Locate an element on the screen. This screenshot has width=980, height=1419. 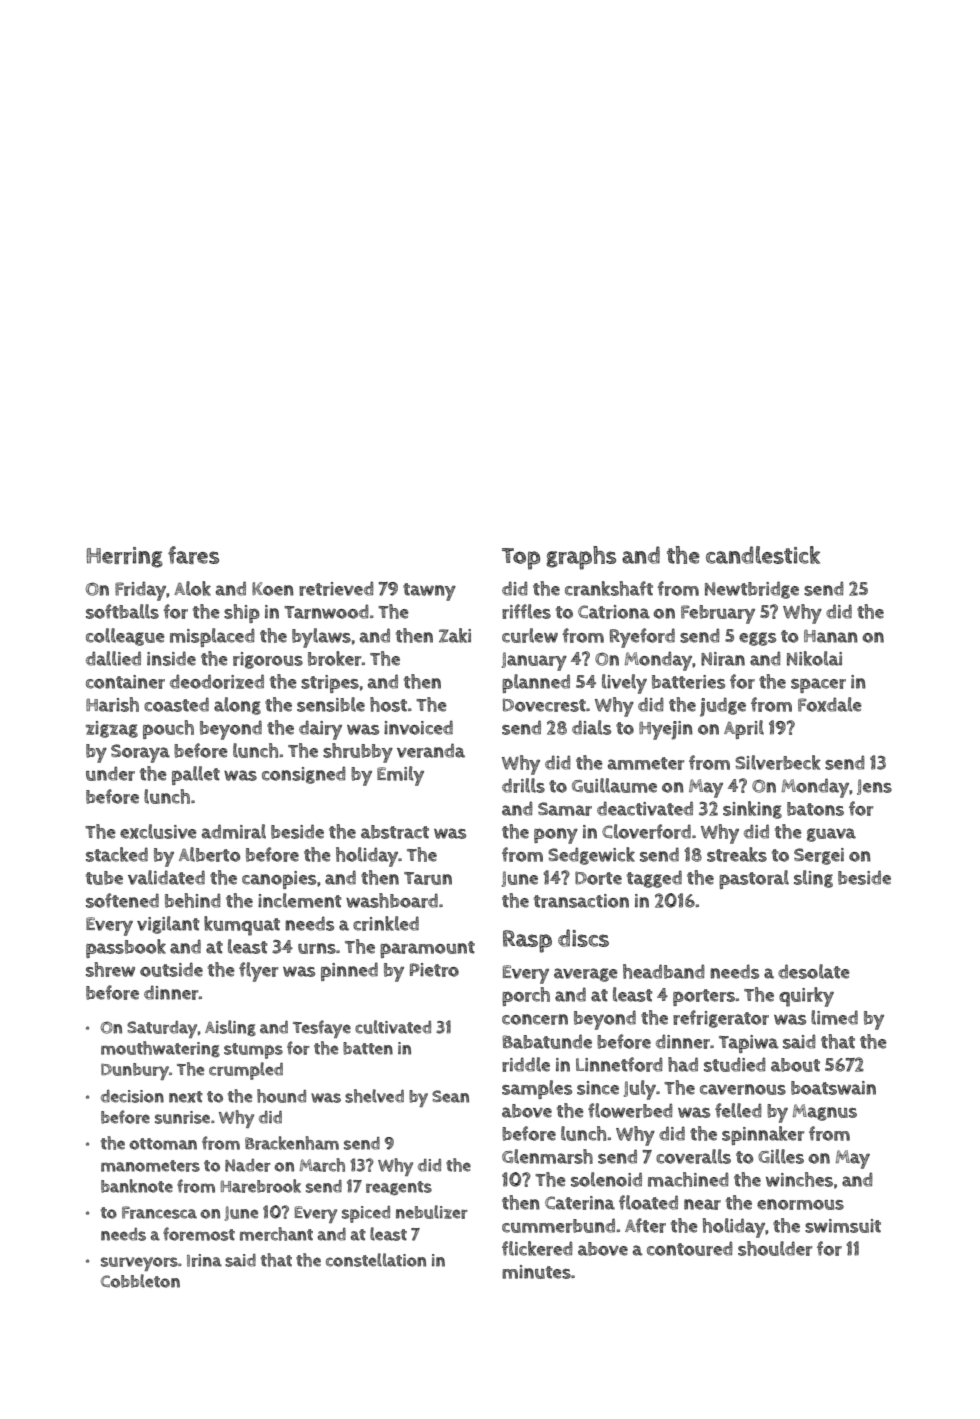
March is located at coordinates (322, 1165).
